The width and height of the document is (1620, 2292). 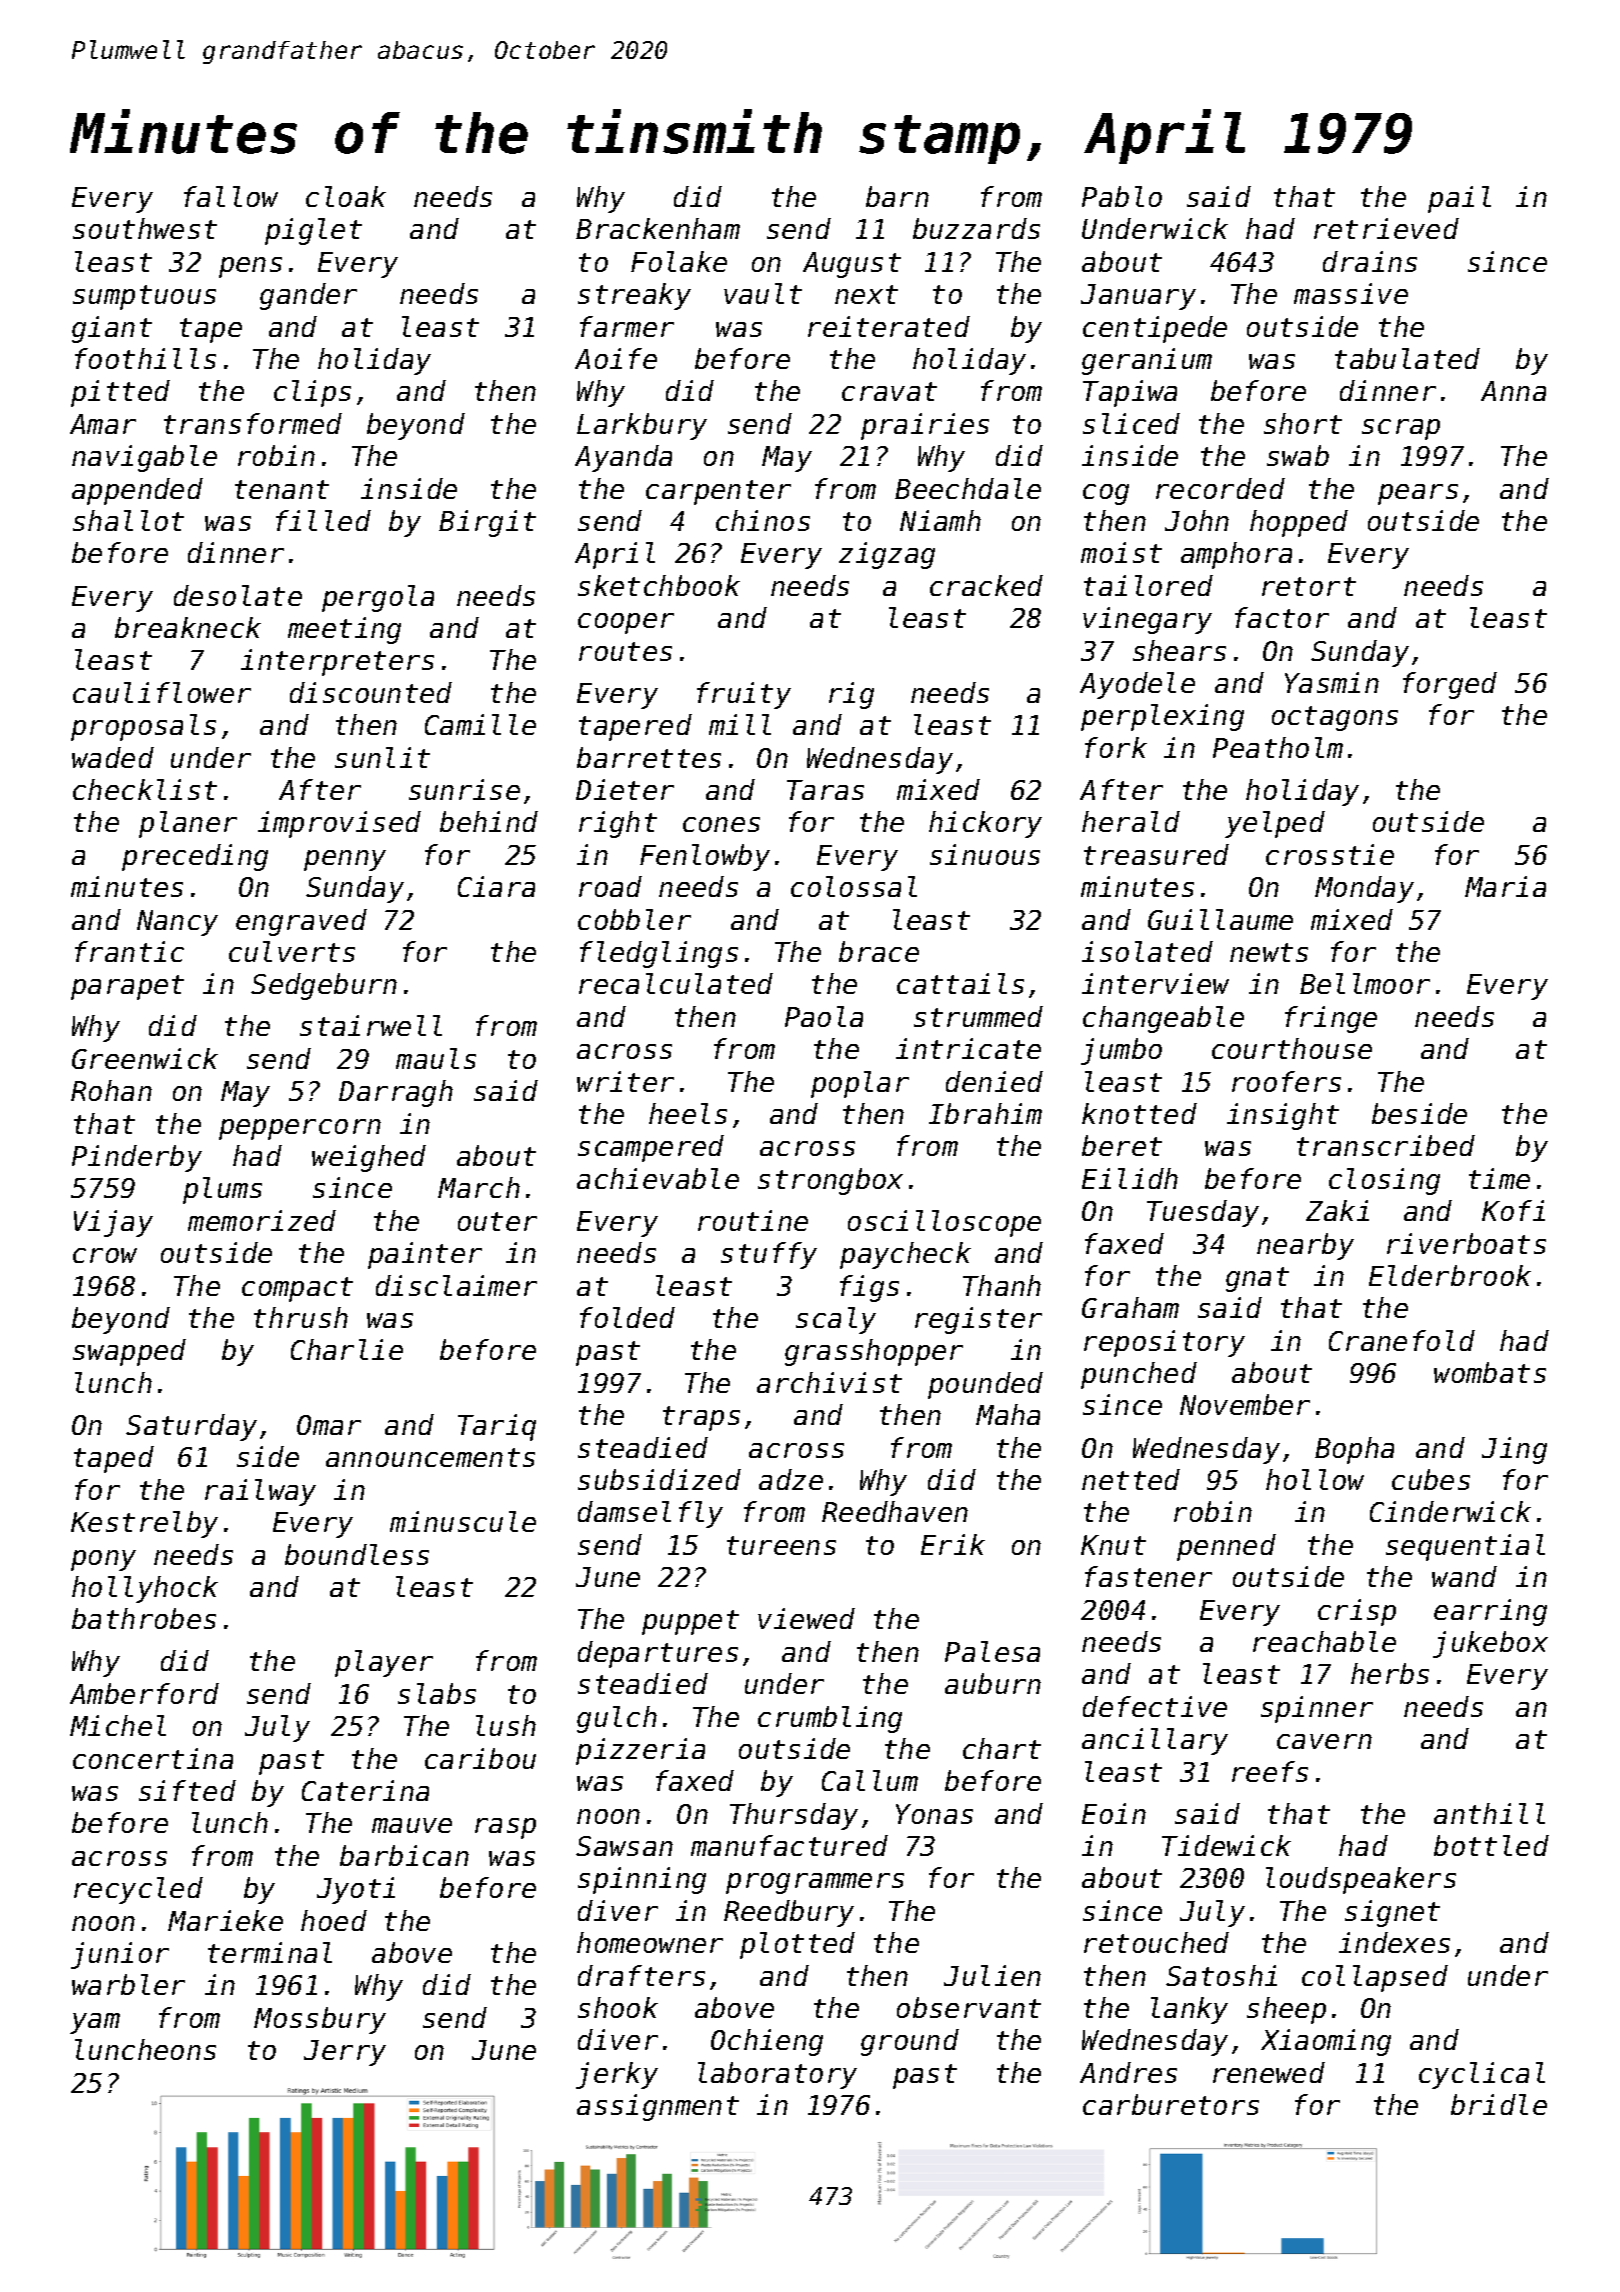 What do you see at coordinates (658, 2107) in the document?
I see `assignment` at bounding box center [658, 2107].
